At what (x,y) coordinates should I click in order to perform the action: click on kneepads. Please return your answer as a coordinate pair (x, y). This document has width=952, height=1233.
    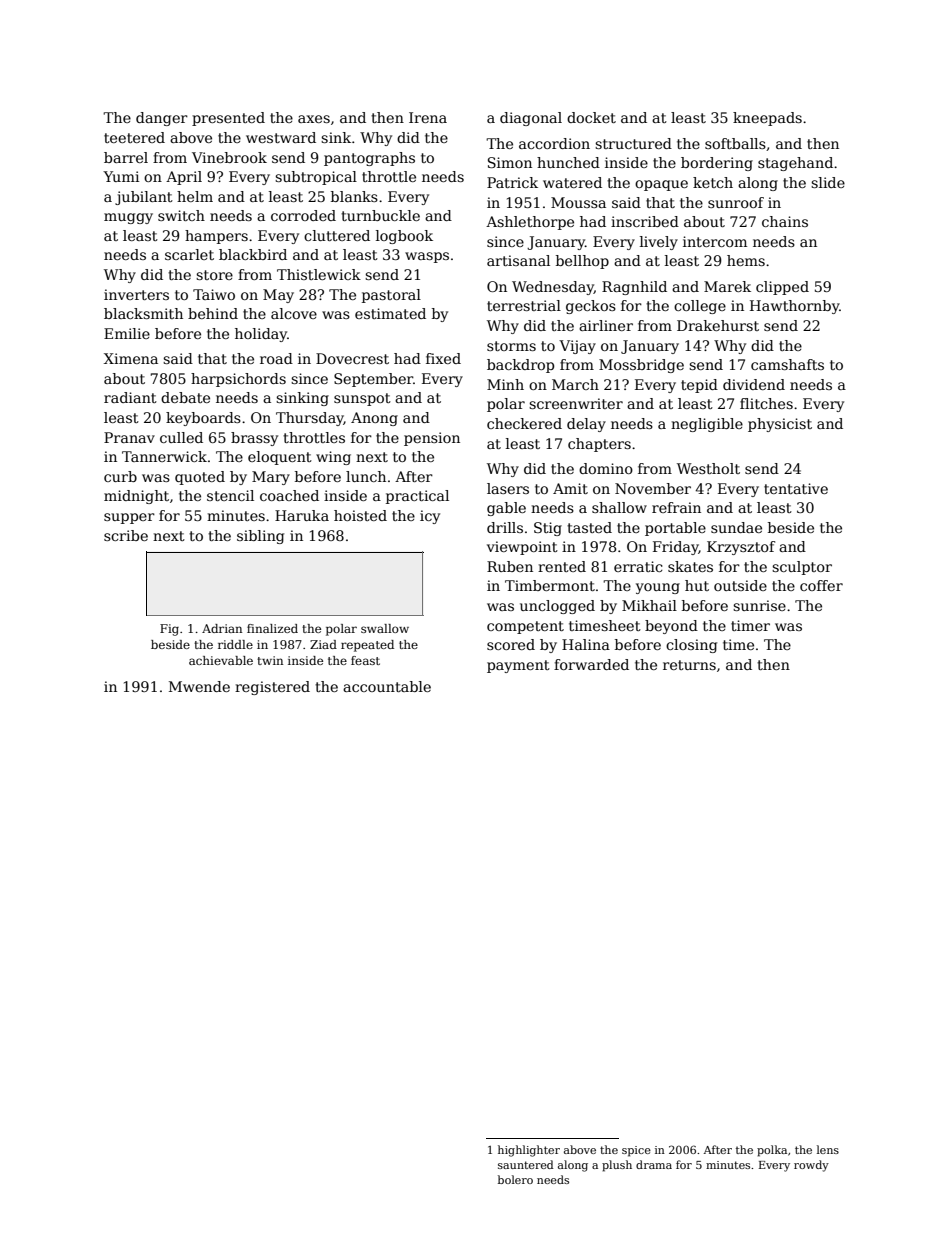
    Looking at the image, I should click on (767, 119).
